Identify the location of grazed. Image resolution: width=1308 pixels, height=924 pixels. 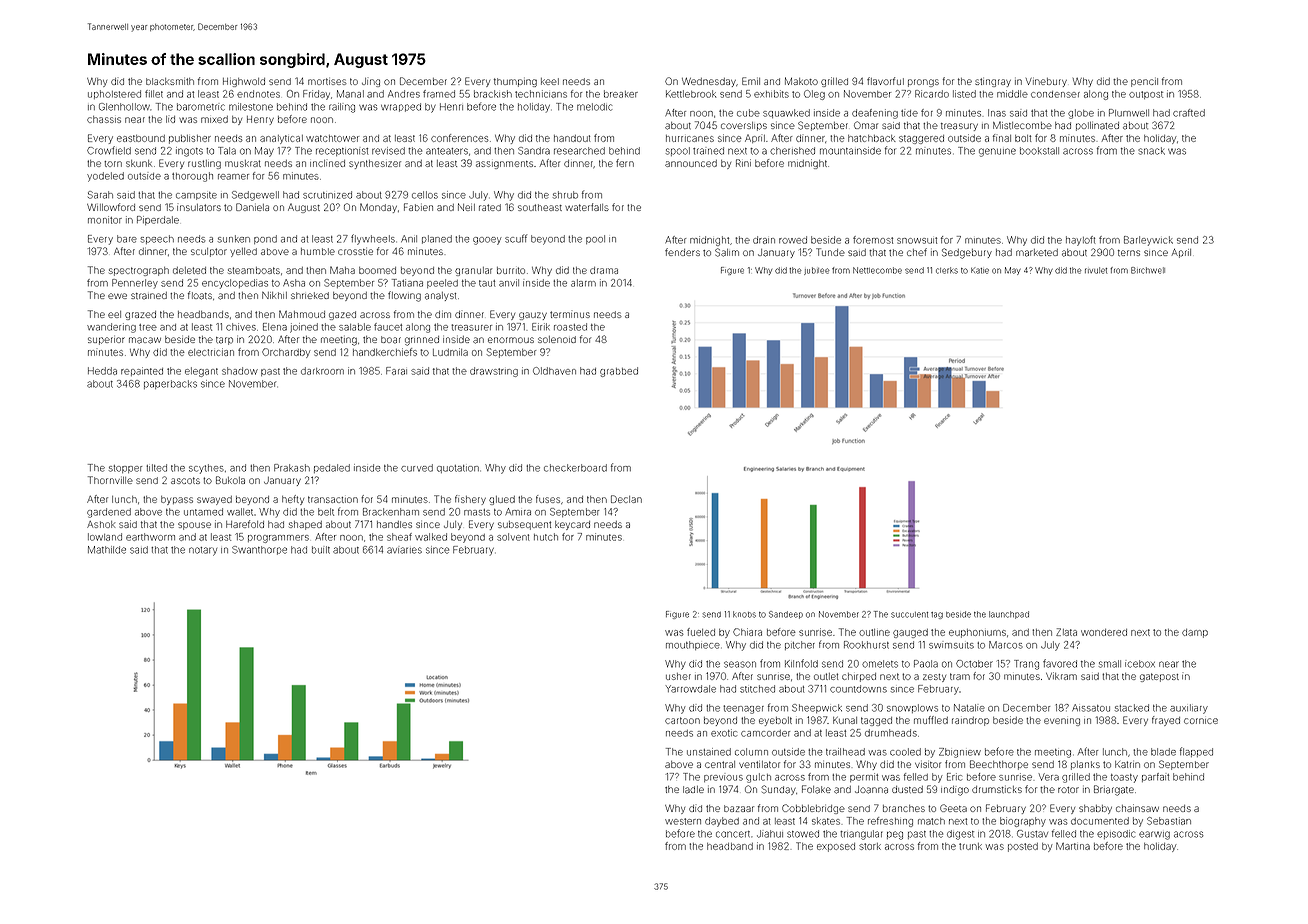
(140, 315).
